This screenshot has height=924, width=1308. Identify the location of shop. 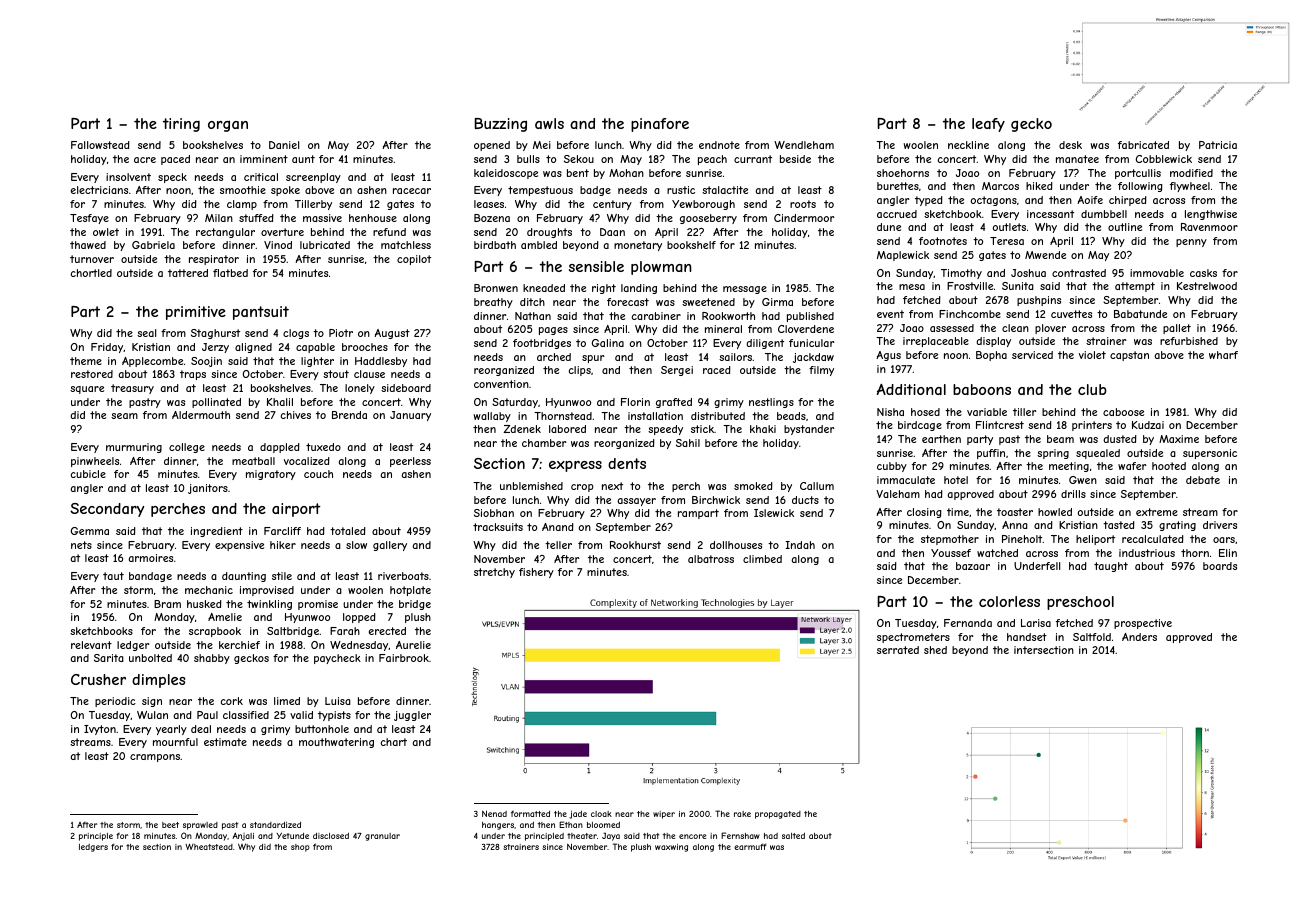
(300, 848).
